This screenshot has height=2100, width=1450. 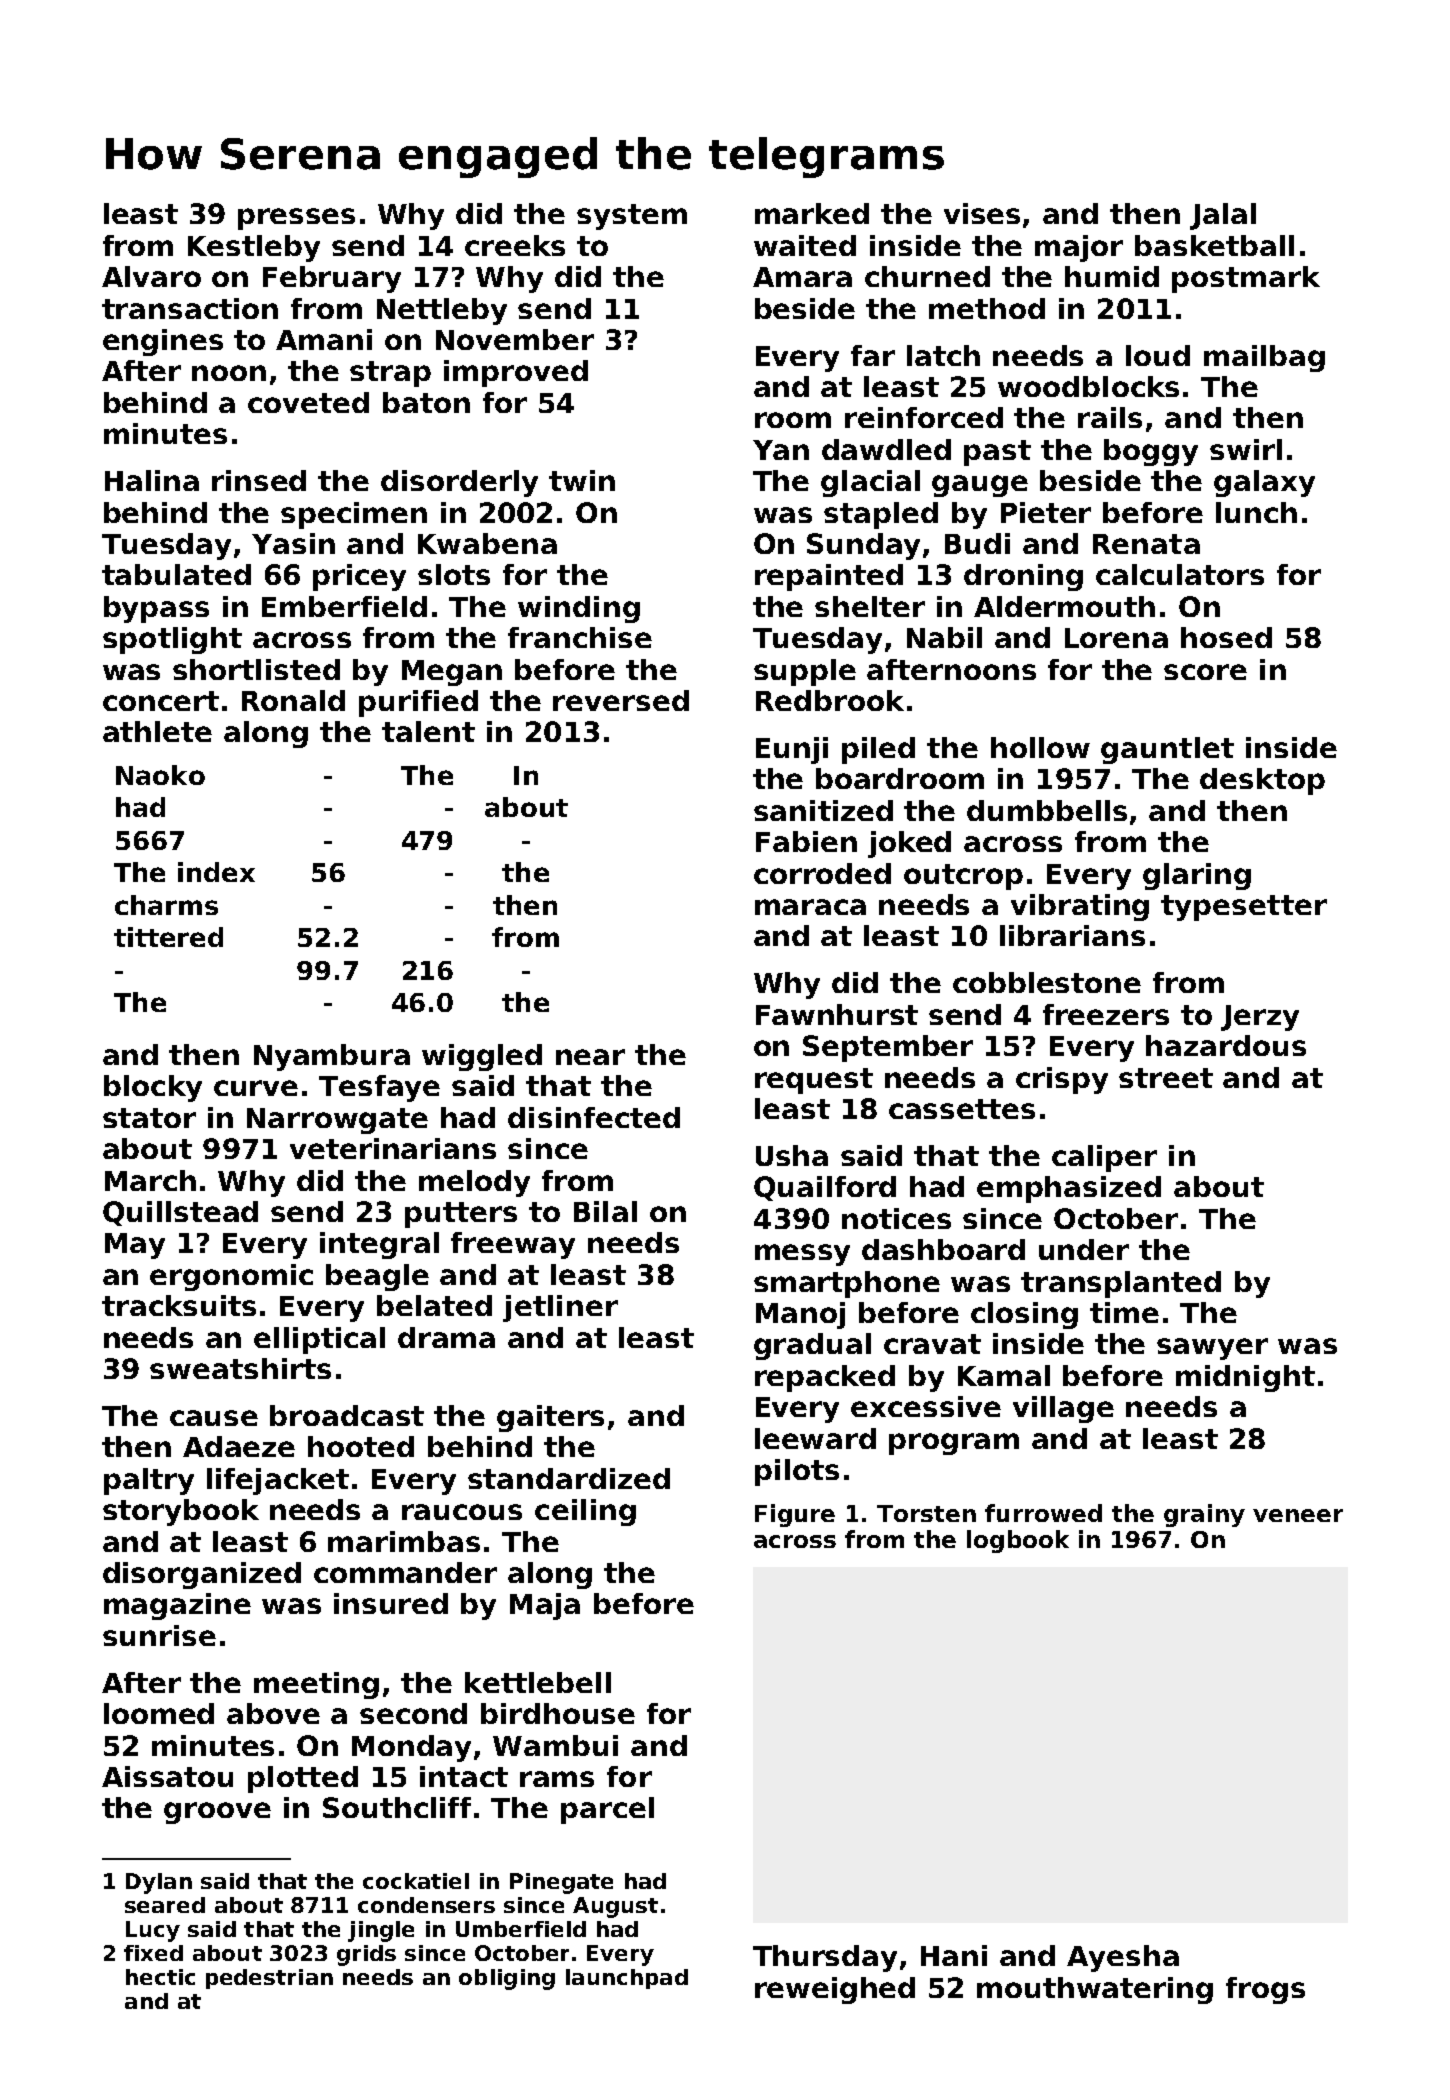 I want to click on Dylan, so click(x=159, y=1883).
